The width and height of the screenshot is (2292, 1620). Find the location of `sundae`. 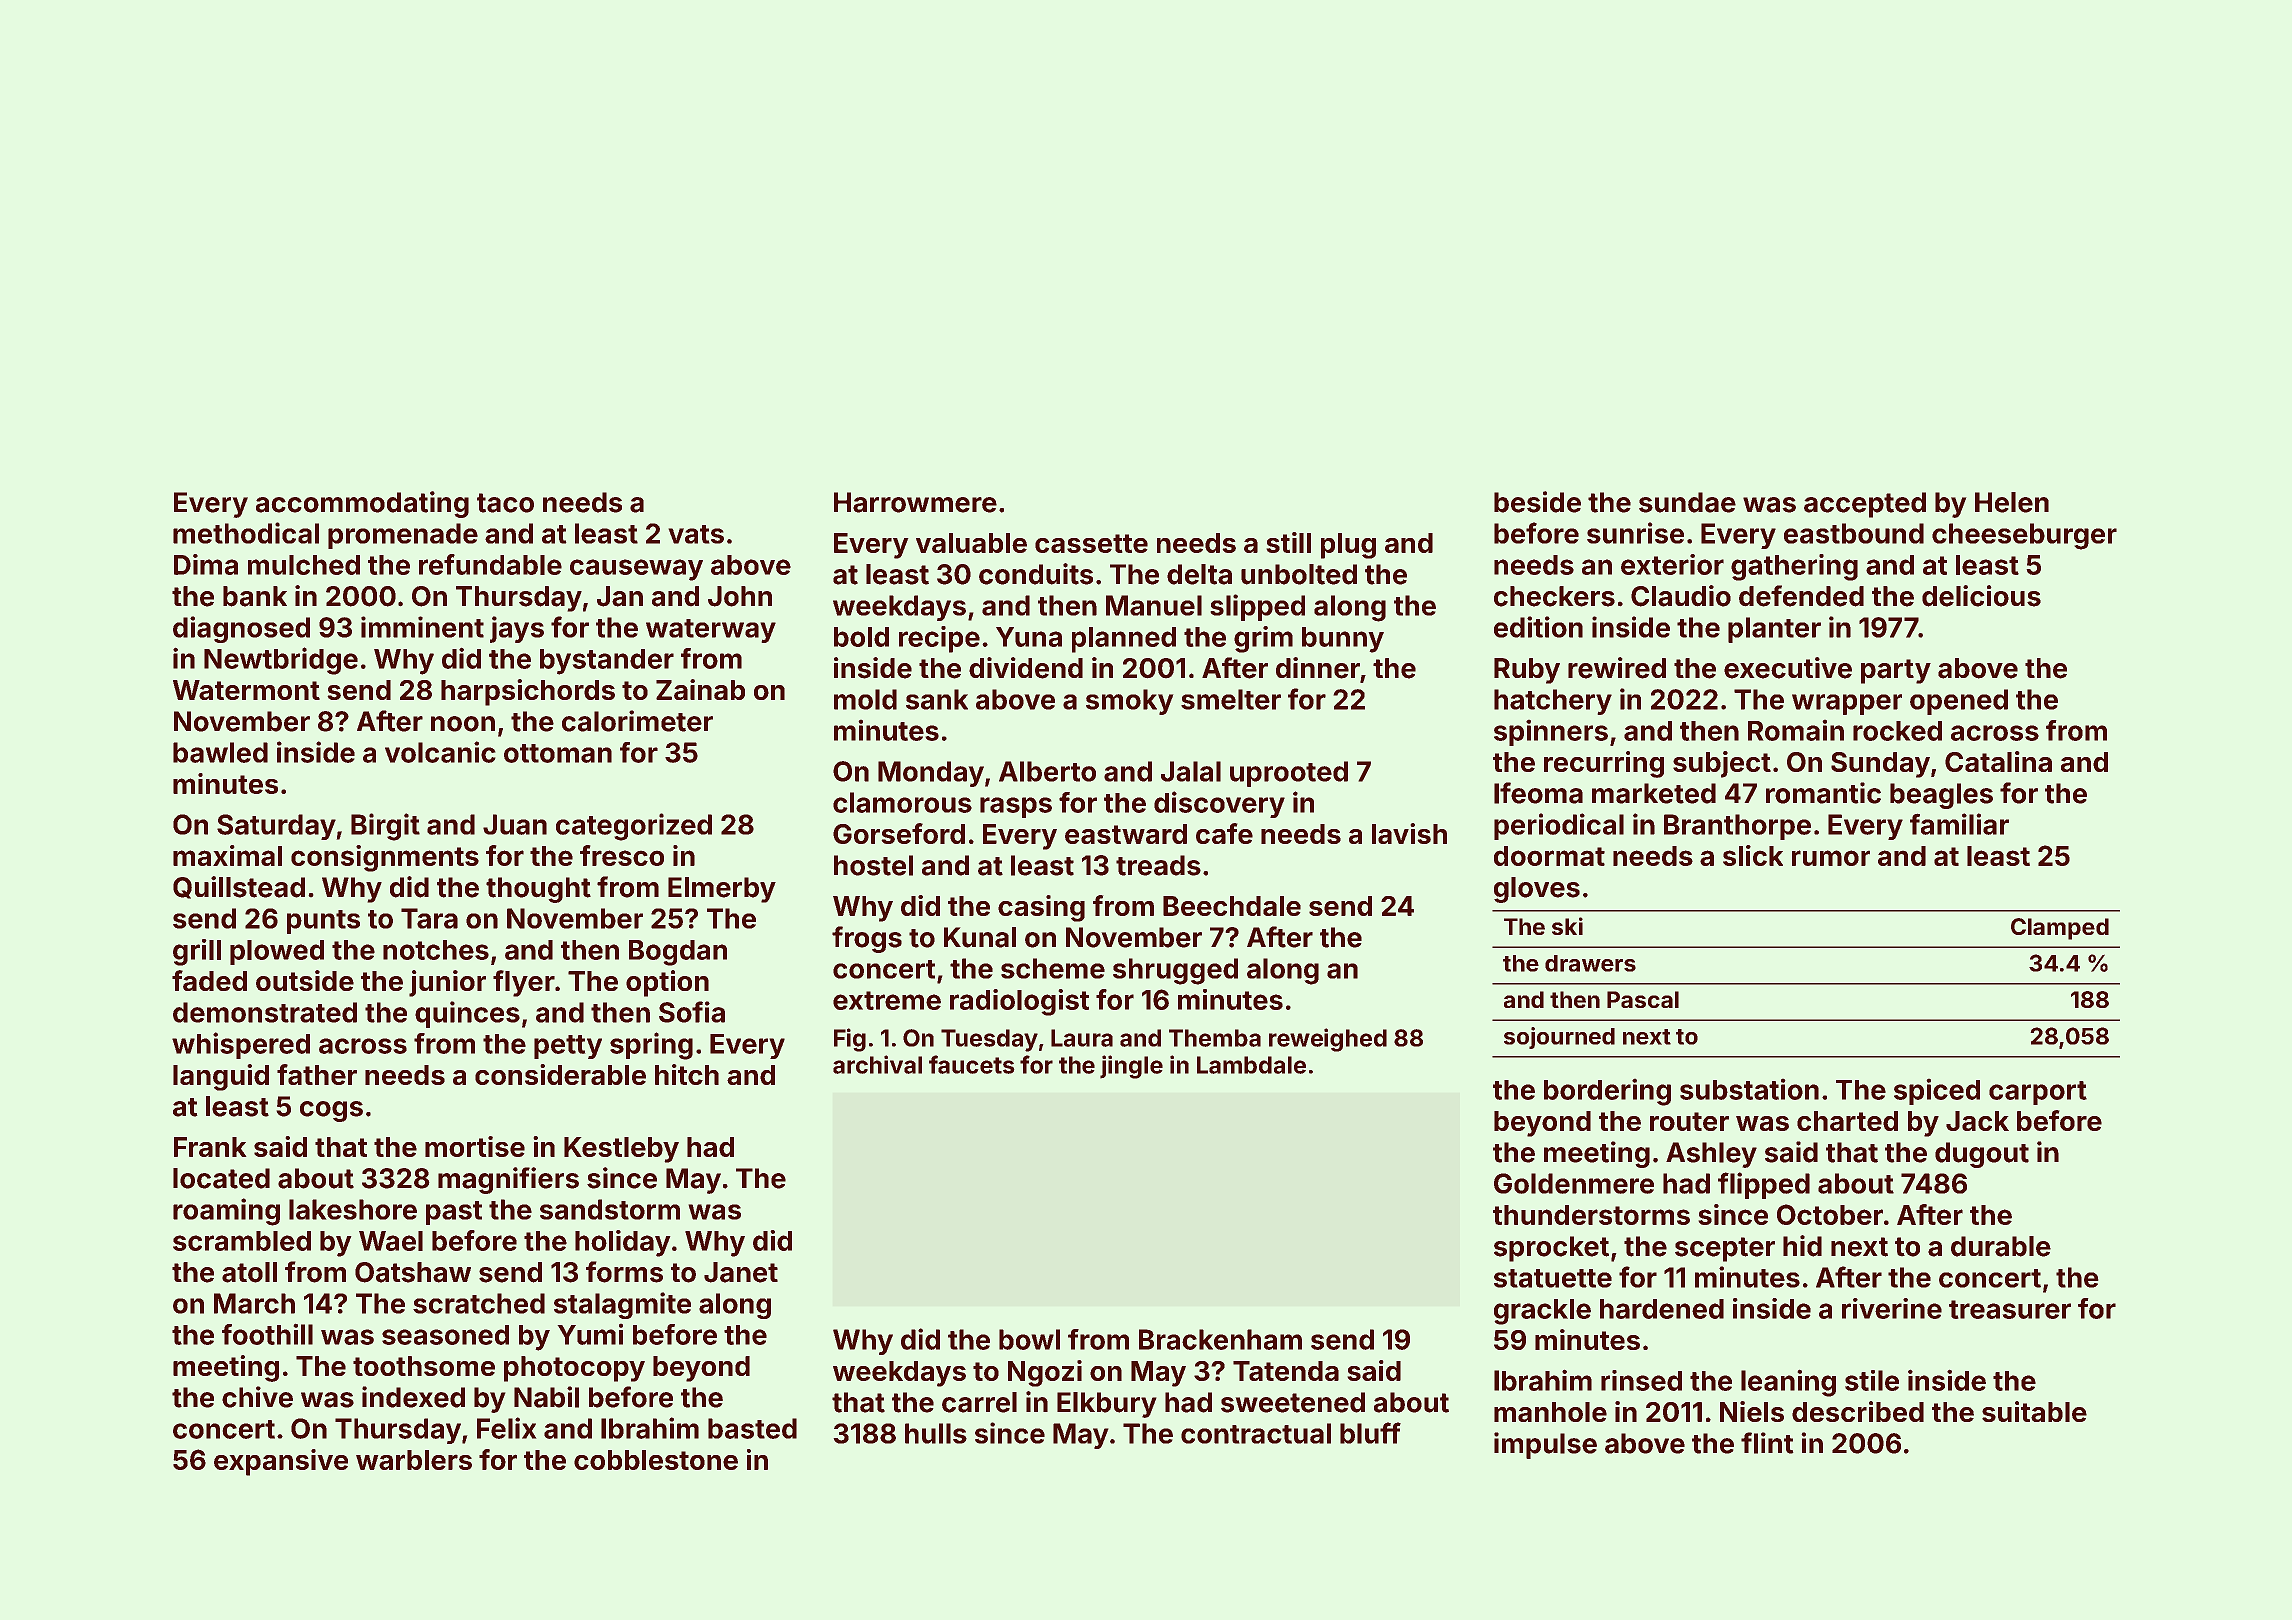

sundae is located at coordinates (1687, 502).
